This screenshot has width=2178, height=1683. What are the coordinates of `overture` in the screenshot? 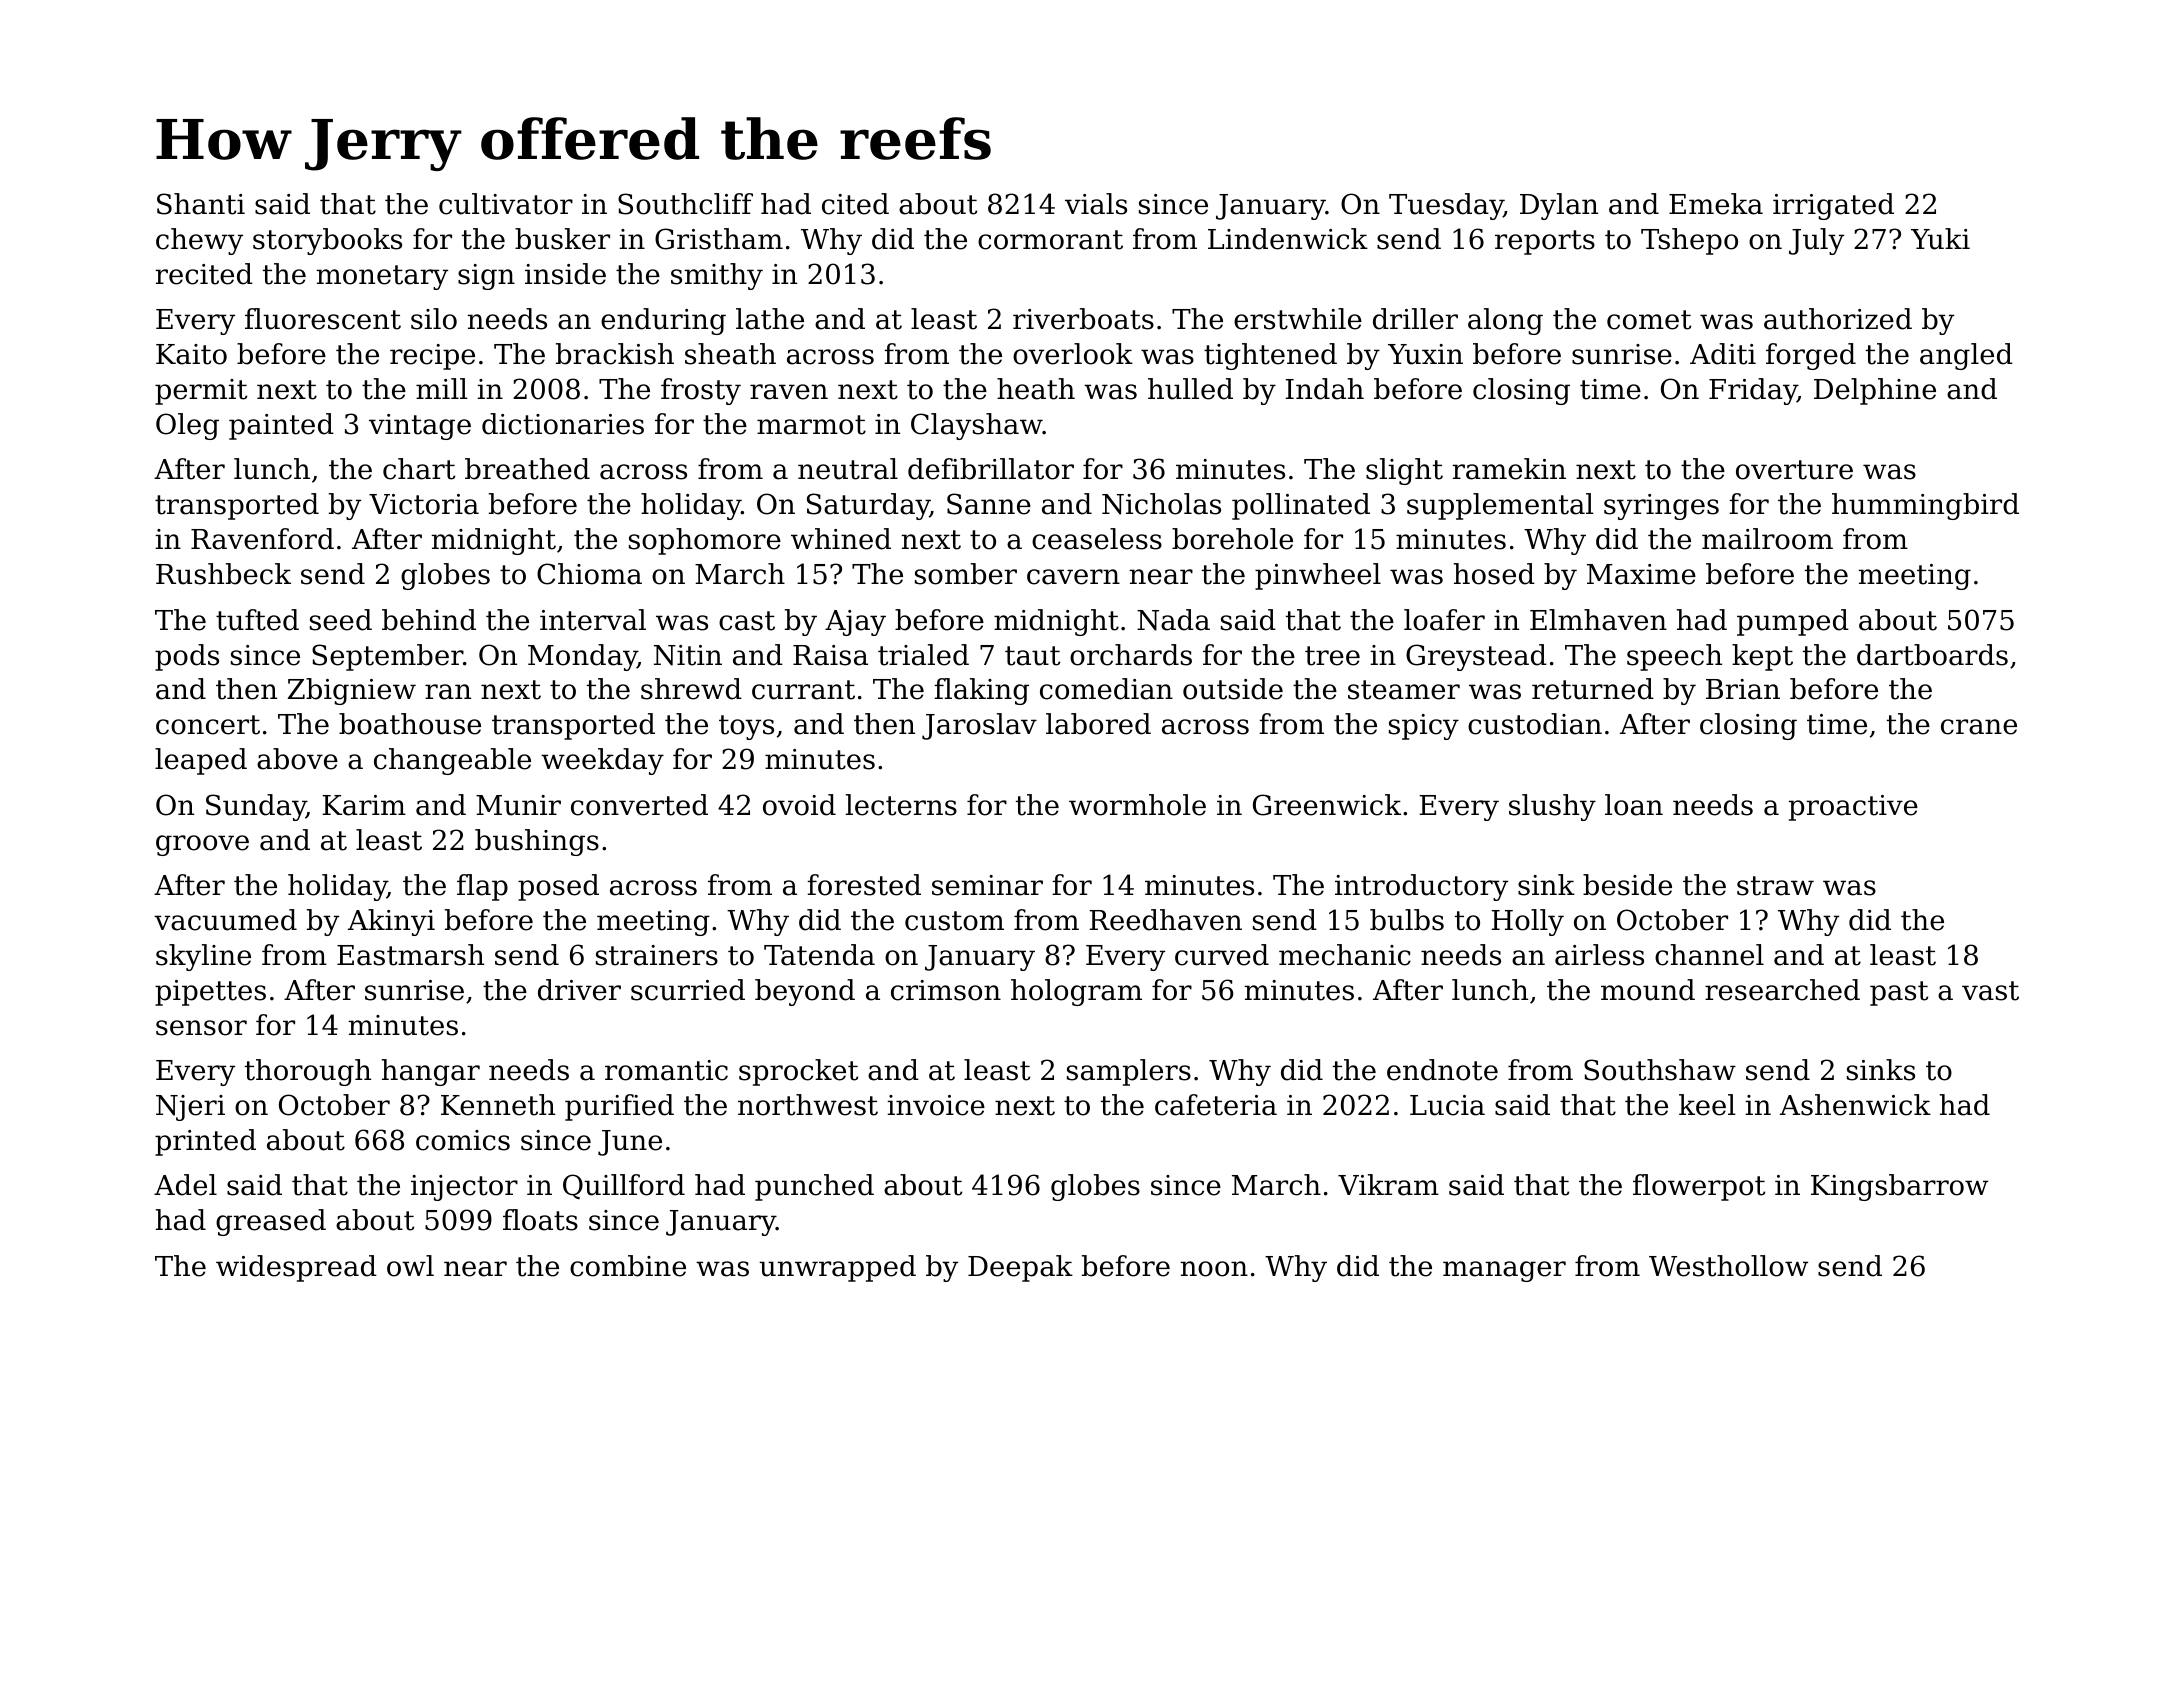 It's located at (1794, 470).
